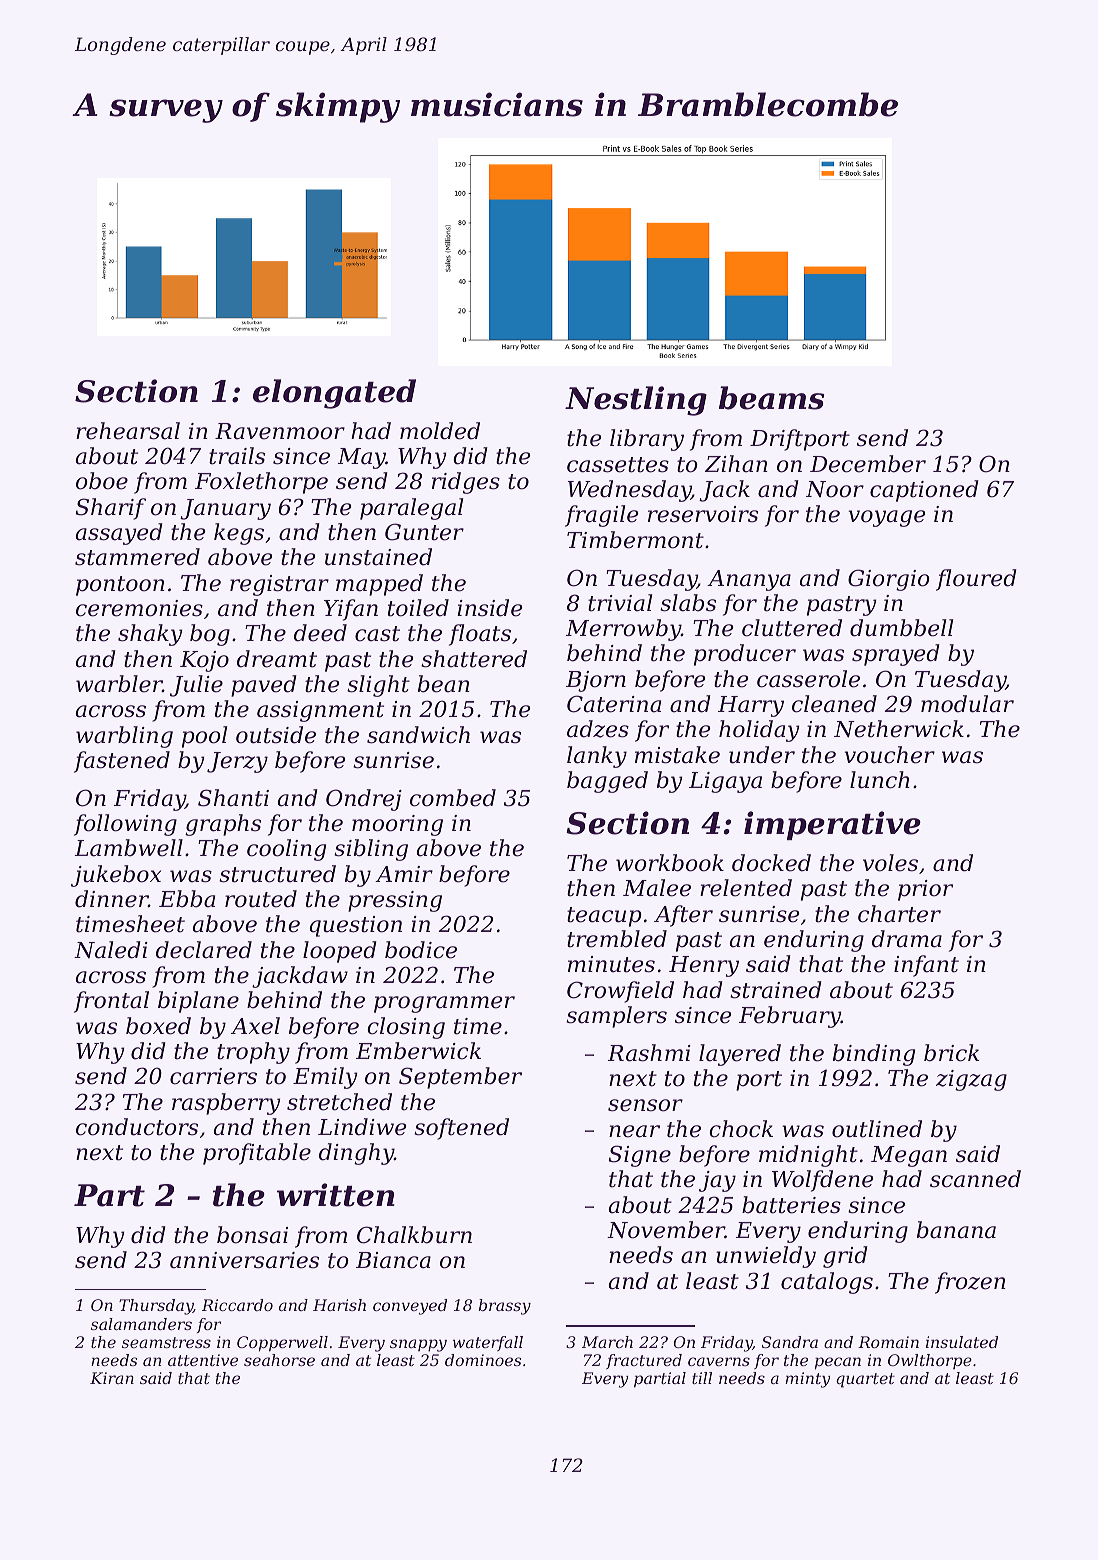 The image size is (1098, 1560). What do you see at coordinates (772, 398) in the screenshot?
I see `beams` at bounding box center [772, 398].
